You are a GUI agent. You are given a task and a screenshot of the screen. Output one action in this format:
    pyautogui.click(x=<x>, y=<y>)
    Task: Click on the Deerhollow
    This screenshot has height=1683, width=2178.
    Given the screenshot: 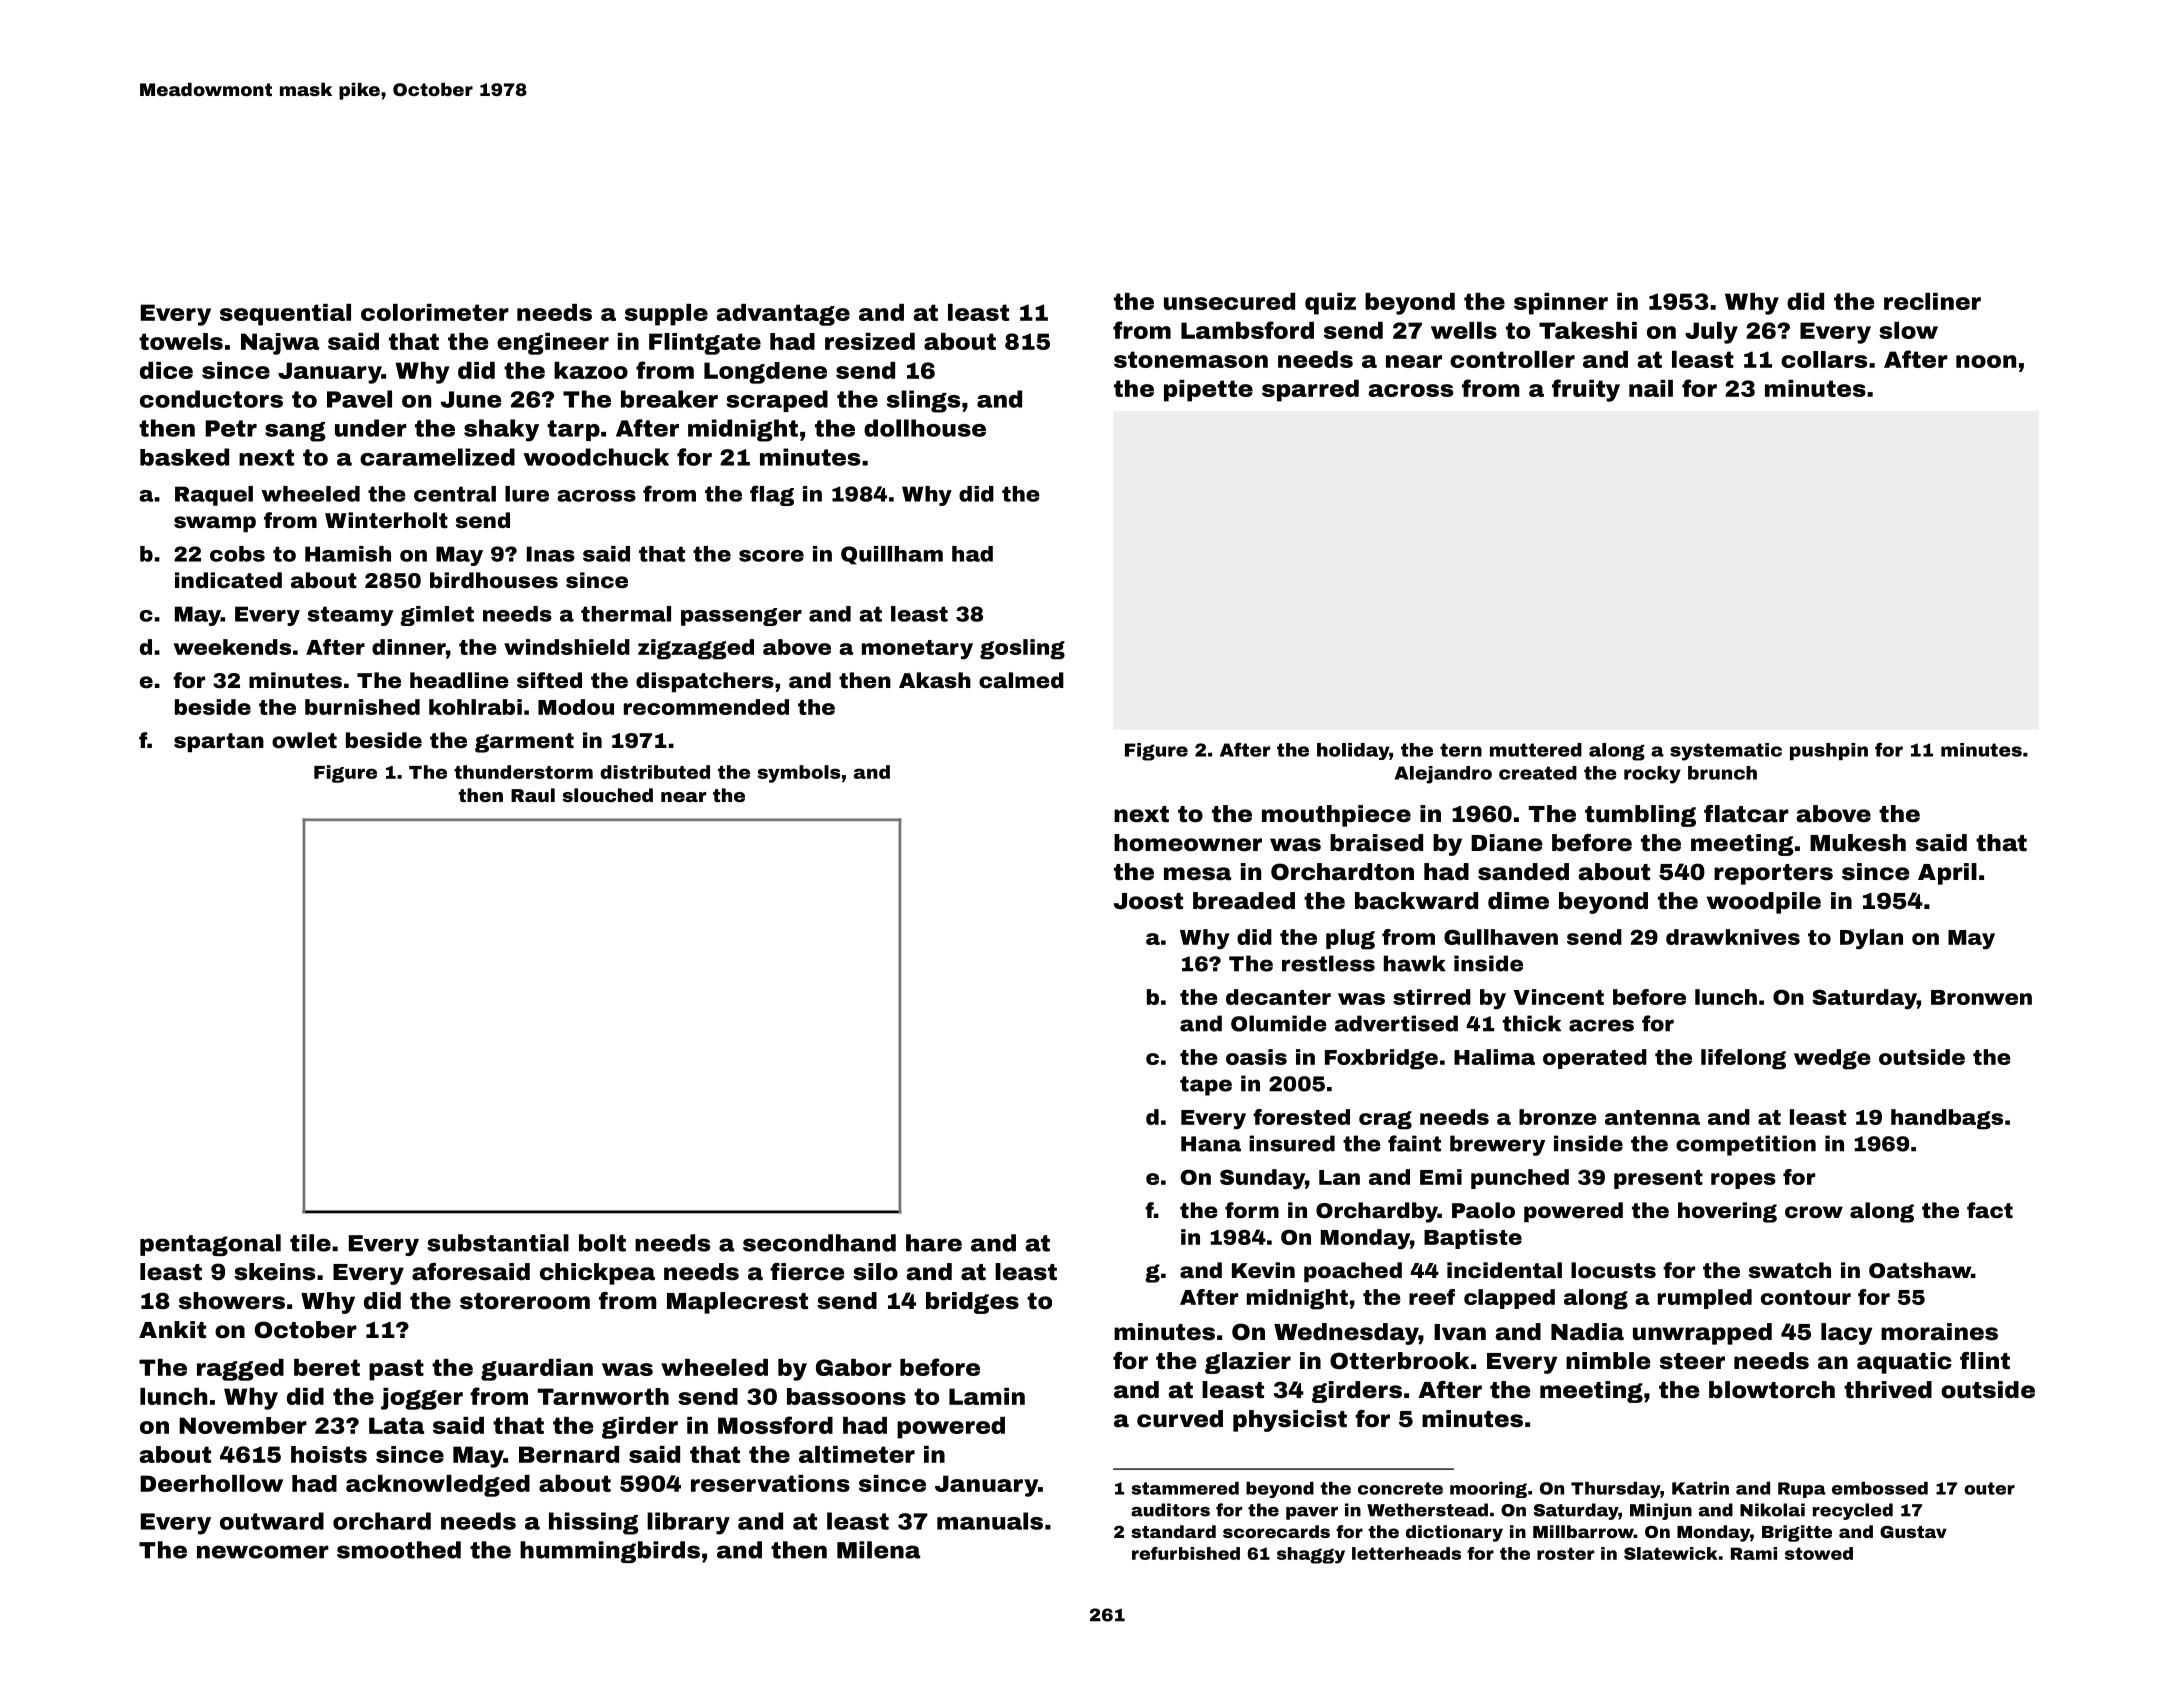 What is the action you would take?
    pyautogui.click(x=211, y=1483)
